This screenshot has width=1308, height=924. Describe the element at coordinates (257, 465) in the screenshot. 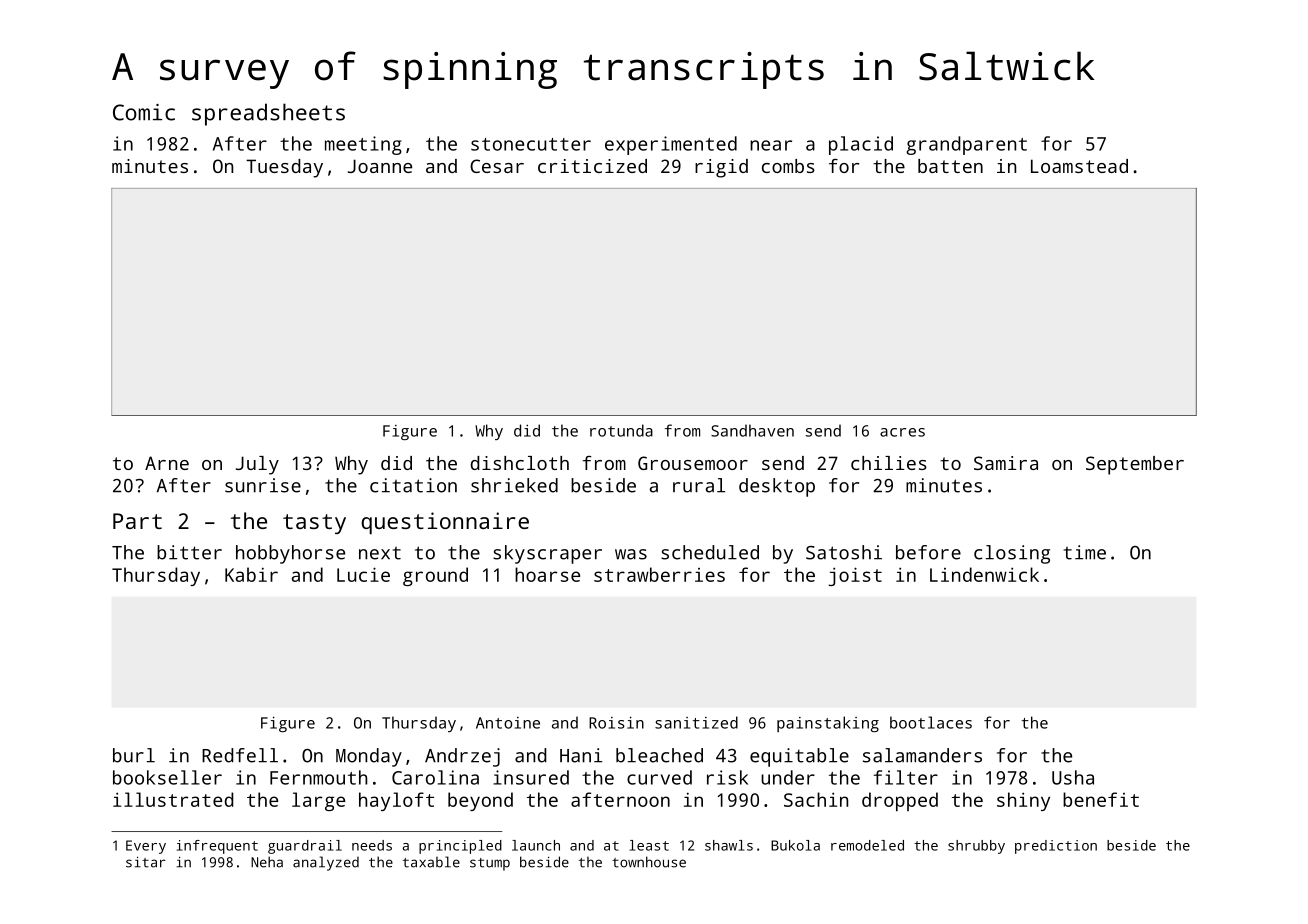

I see `July` at that location.
